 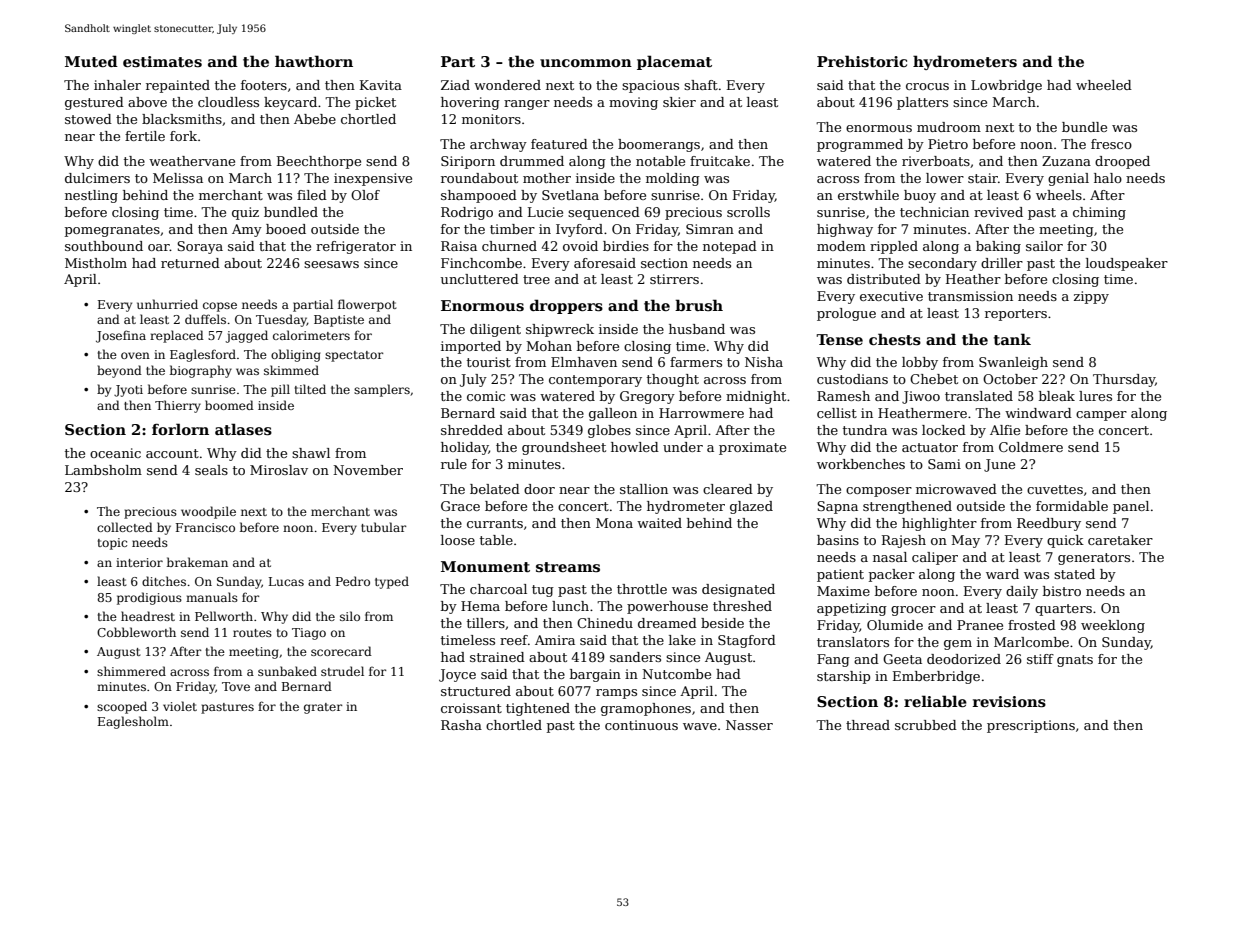 I want to click on Harrowmere, so click(x=701, y=413).
